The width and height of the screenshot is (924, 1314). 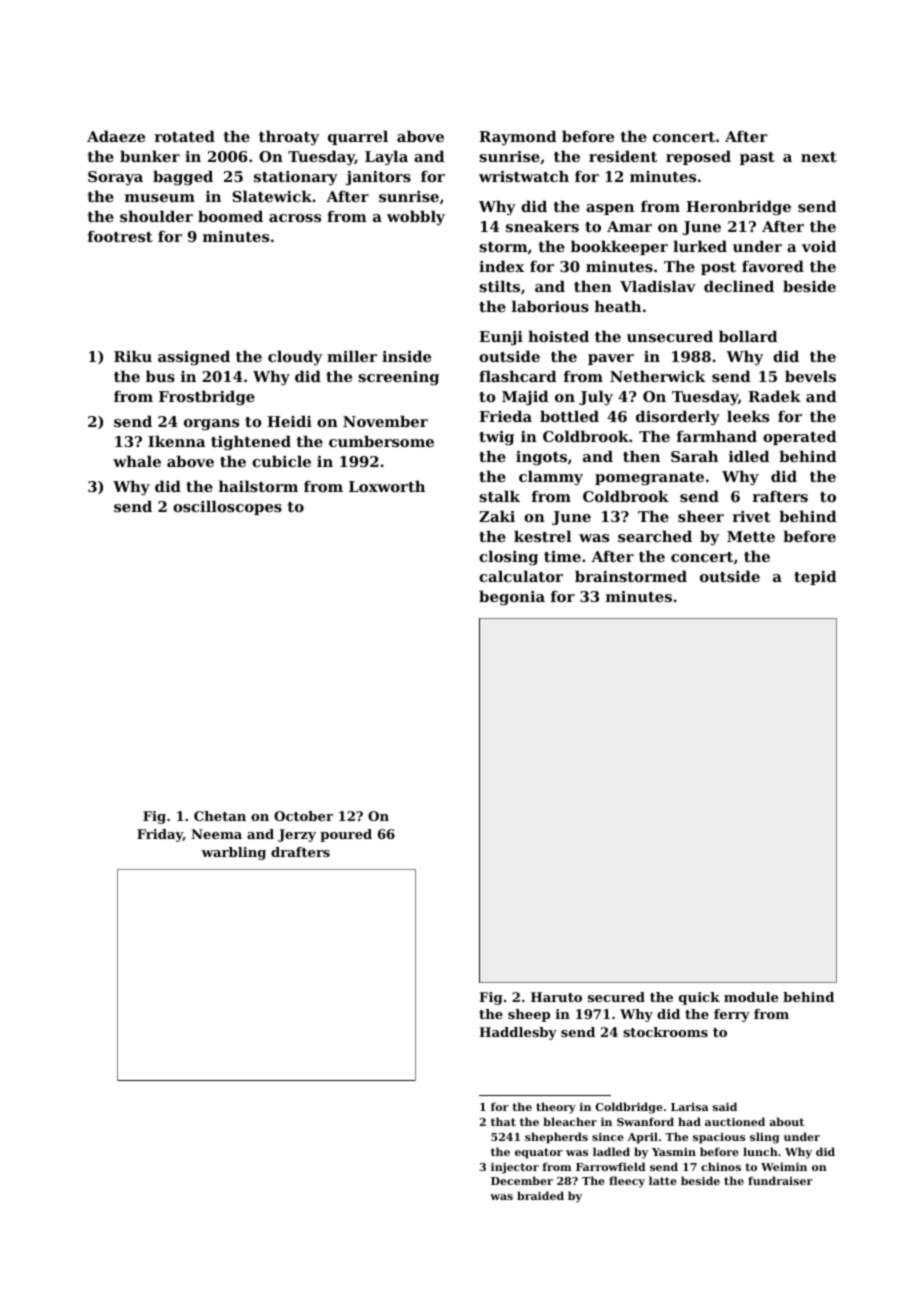 I want to click on sling, so click(x=765, y=1138).
